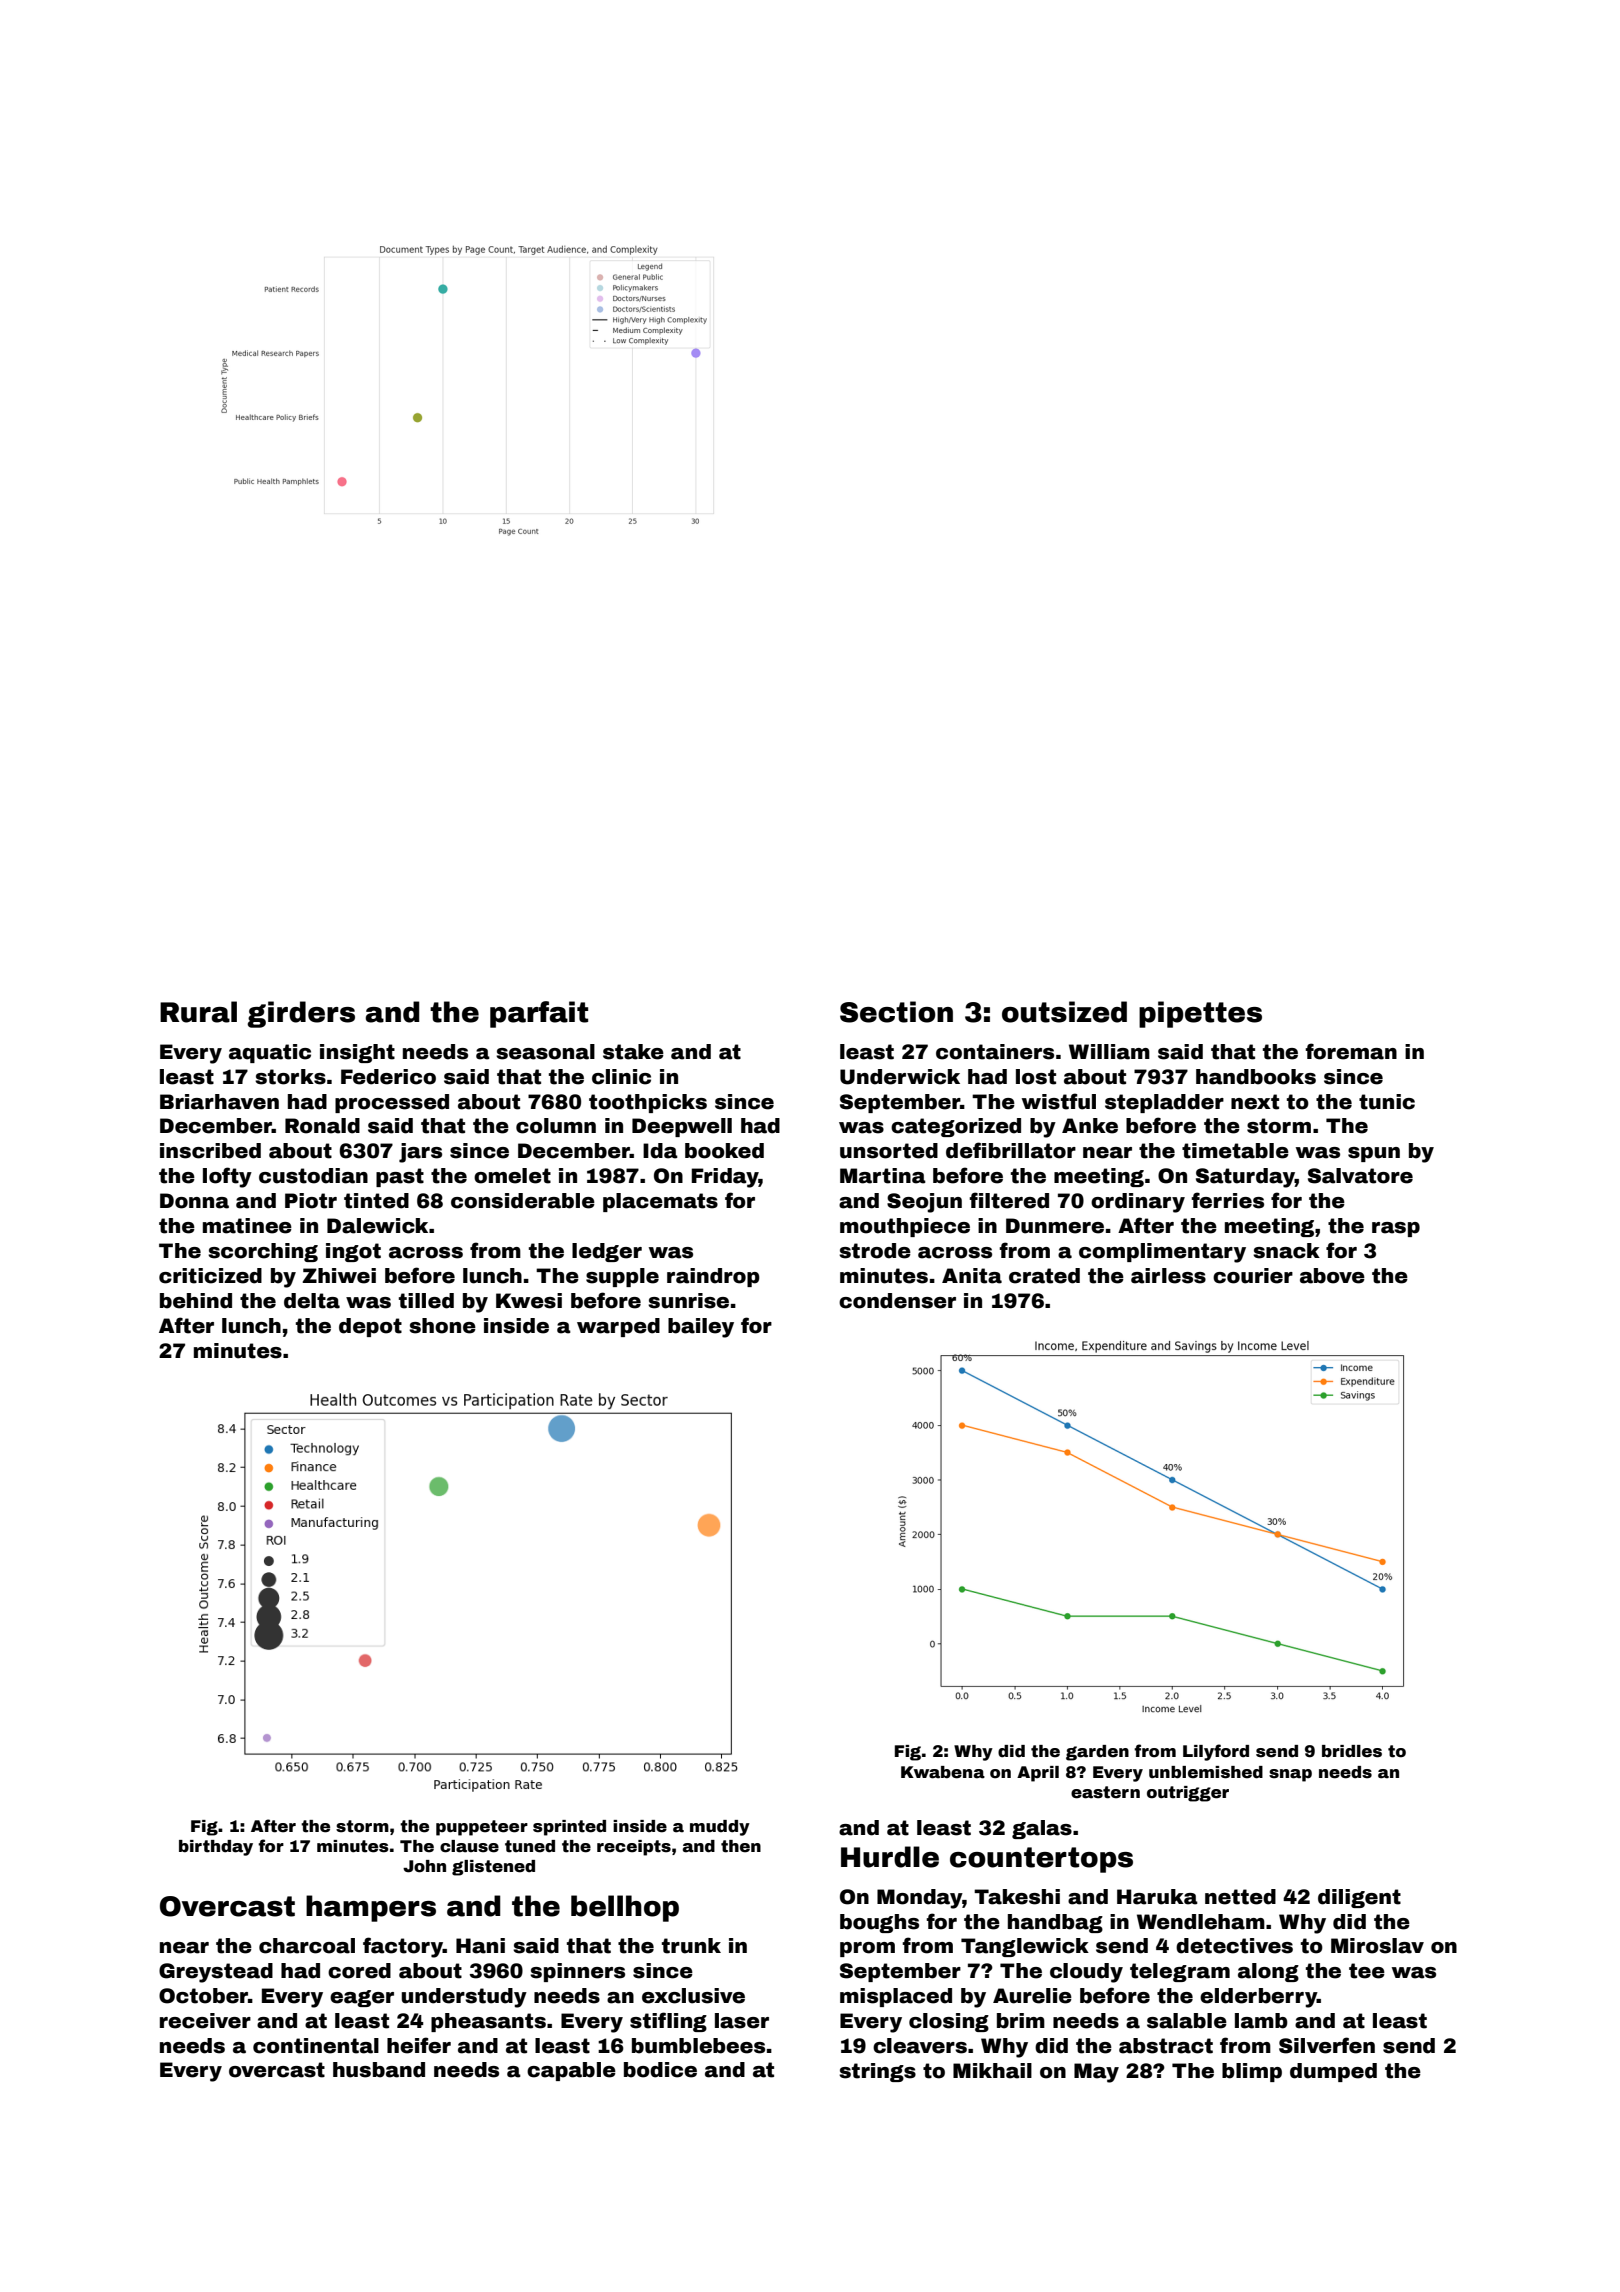  I want to click on capable, so click(571, 2071).
